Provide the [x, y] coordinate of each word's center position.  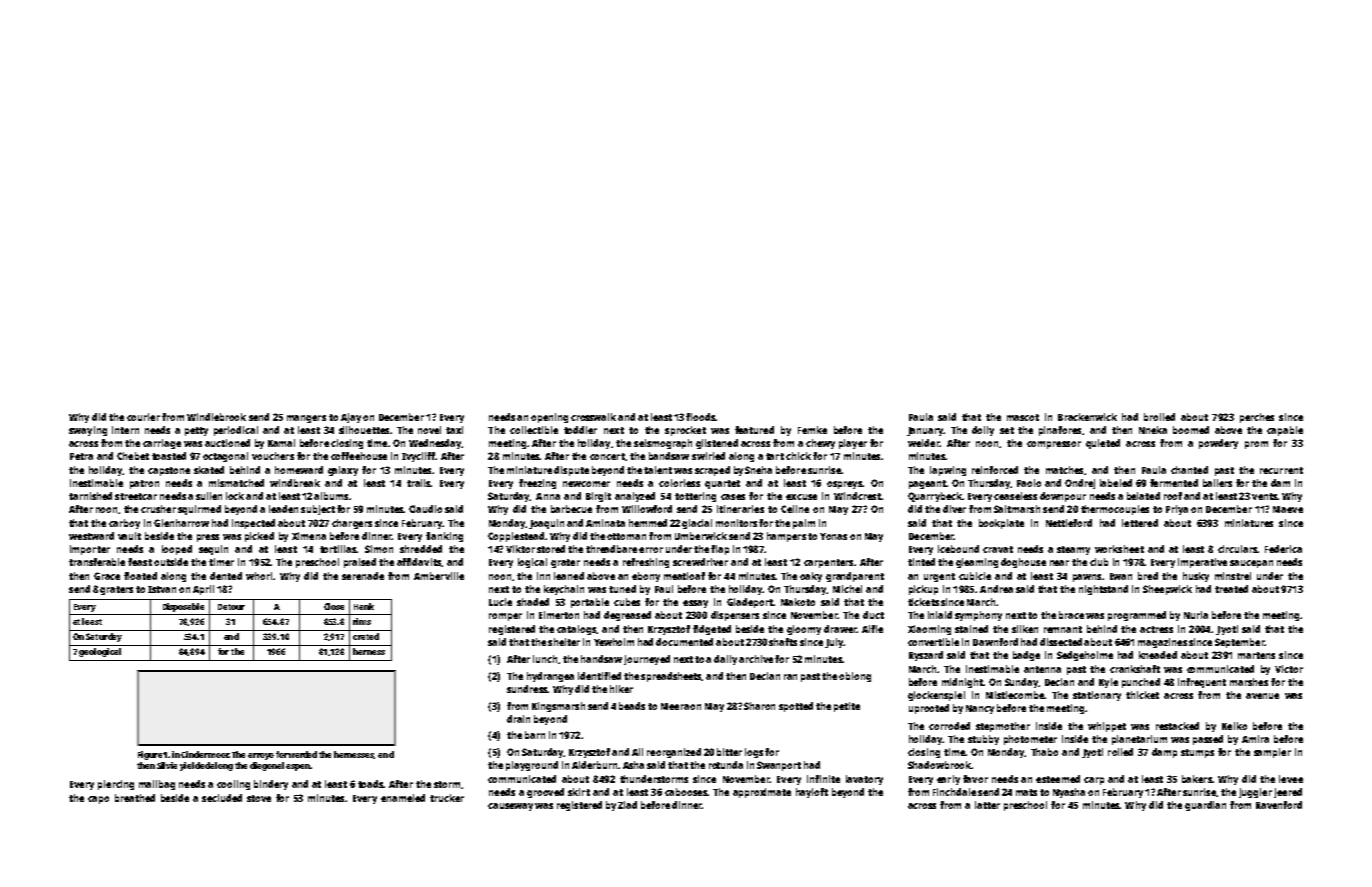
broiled [1159, 417]
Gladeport [750, 603]
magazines [1162, 643]
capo [98, 800]
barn [535, 735]
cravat [998, 549]
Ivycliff [418, 457]
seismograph [663, 444]
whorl [259, 576]
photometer [1030, 740]
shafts [783, 642]
